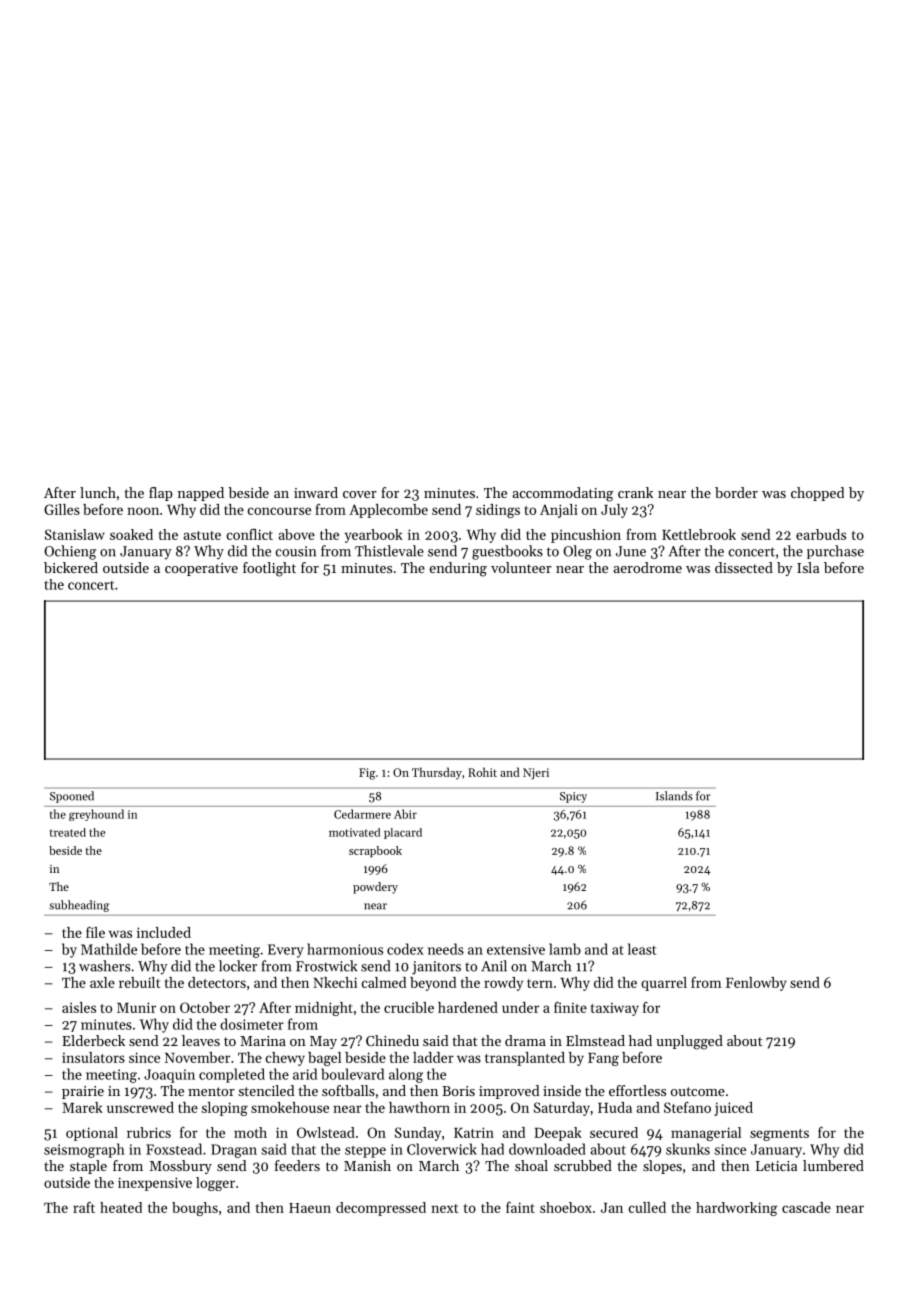 This document has width=908, height=1316. What do you see at coordinates (498, 511) in the document?
I see `sidings` at bounding box center [498, 511].
